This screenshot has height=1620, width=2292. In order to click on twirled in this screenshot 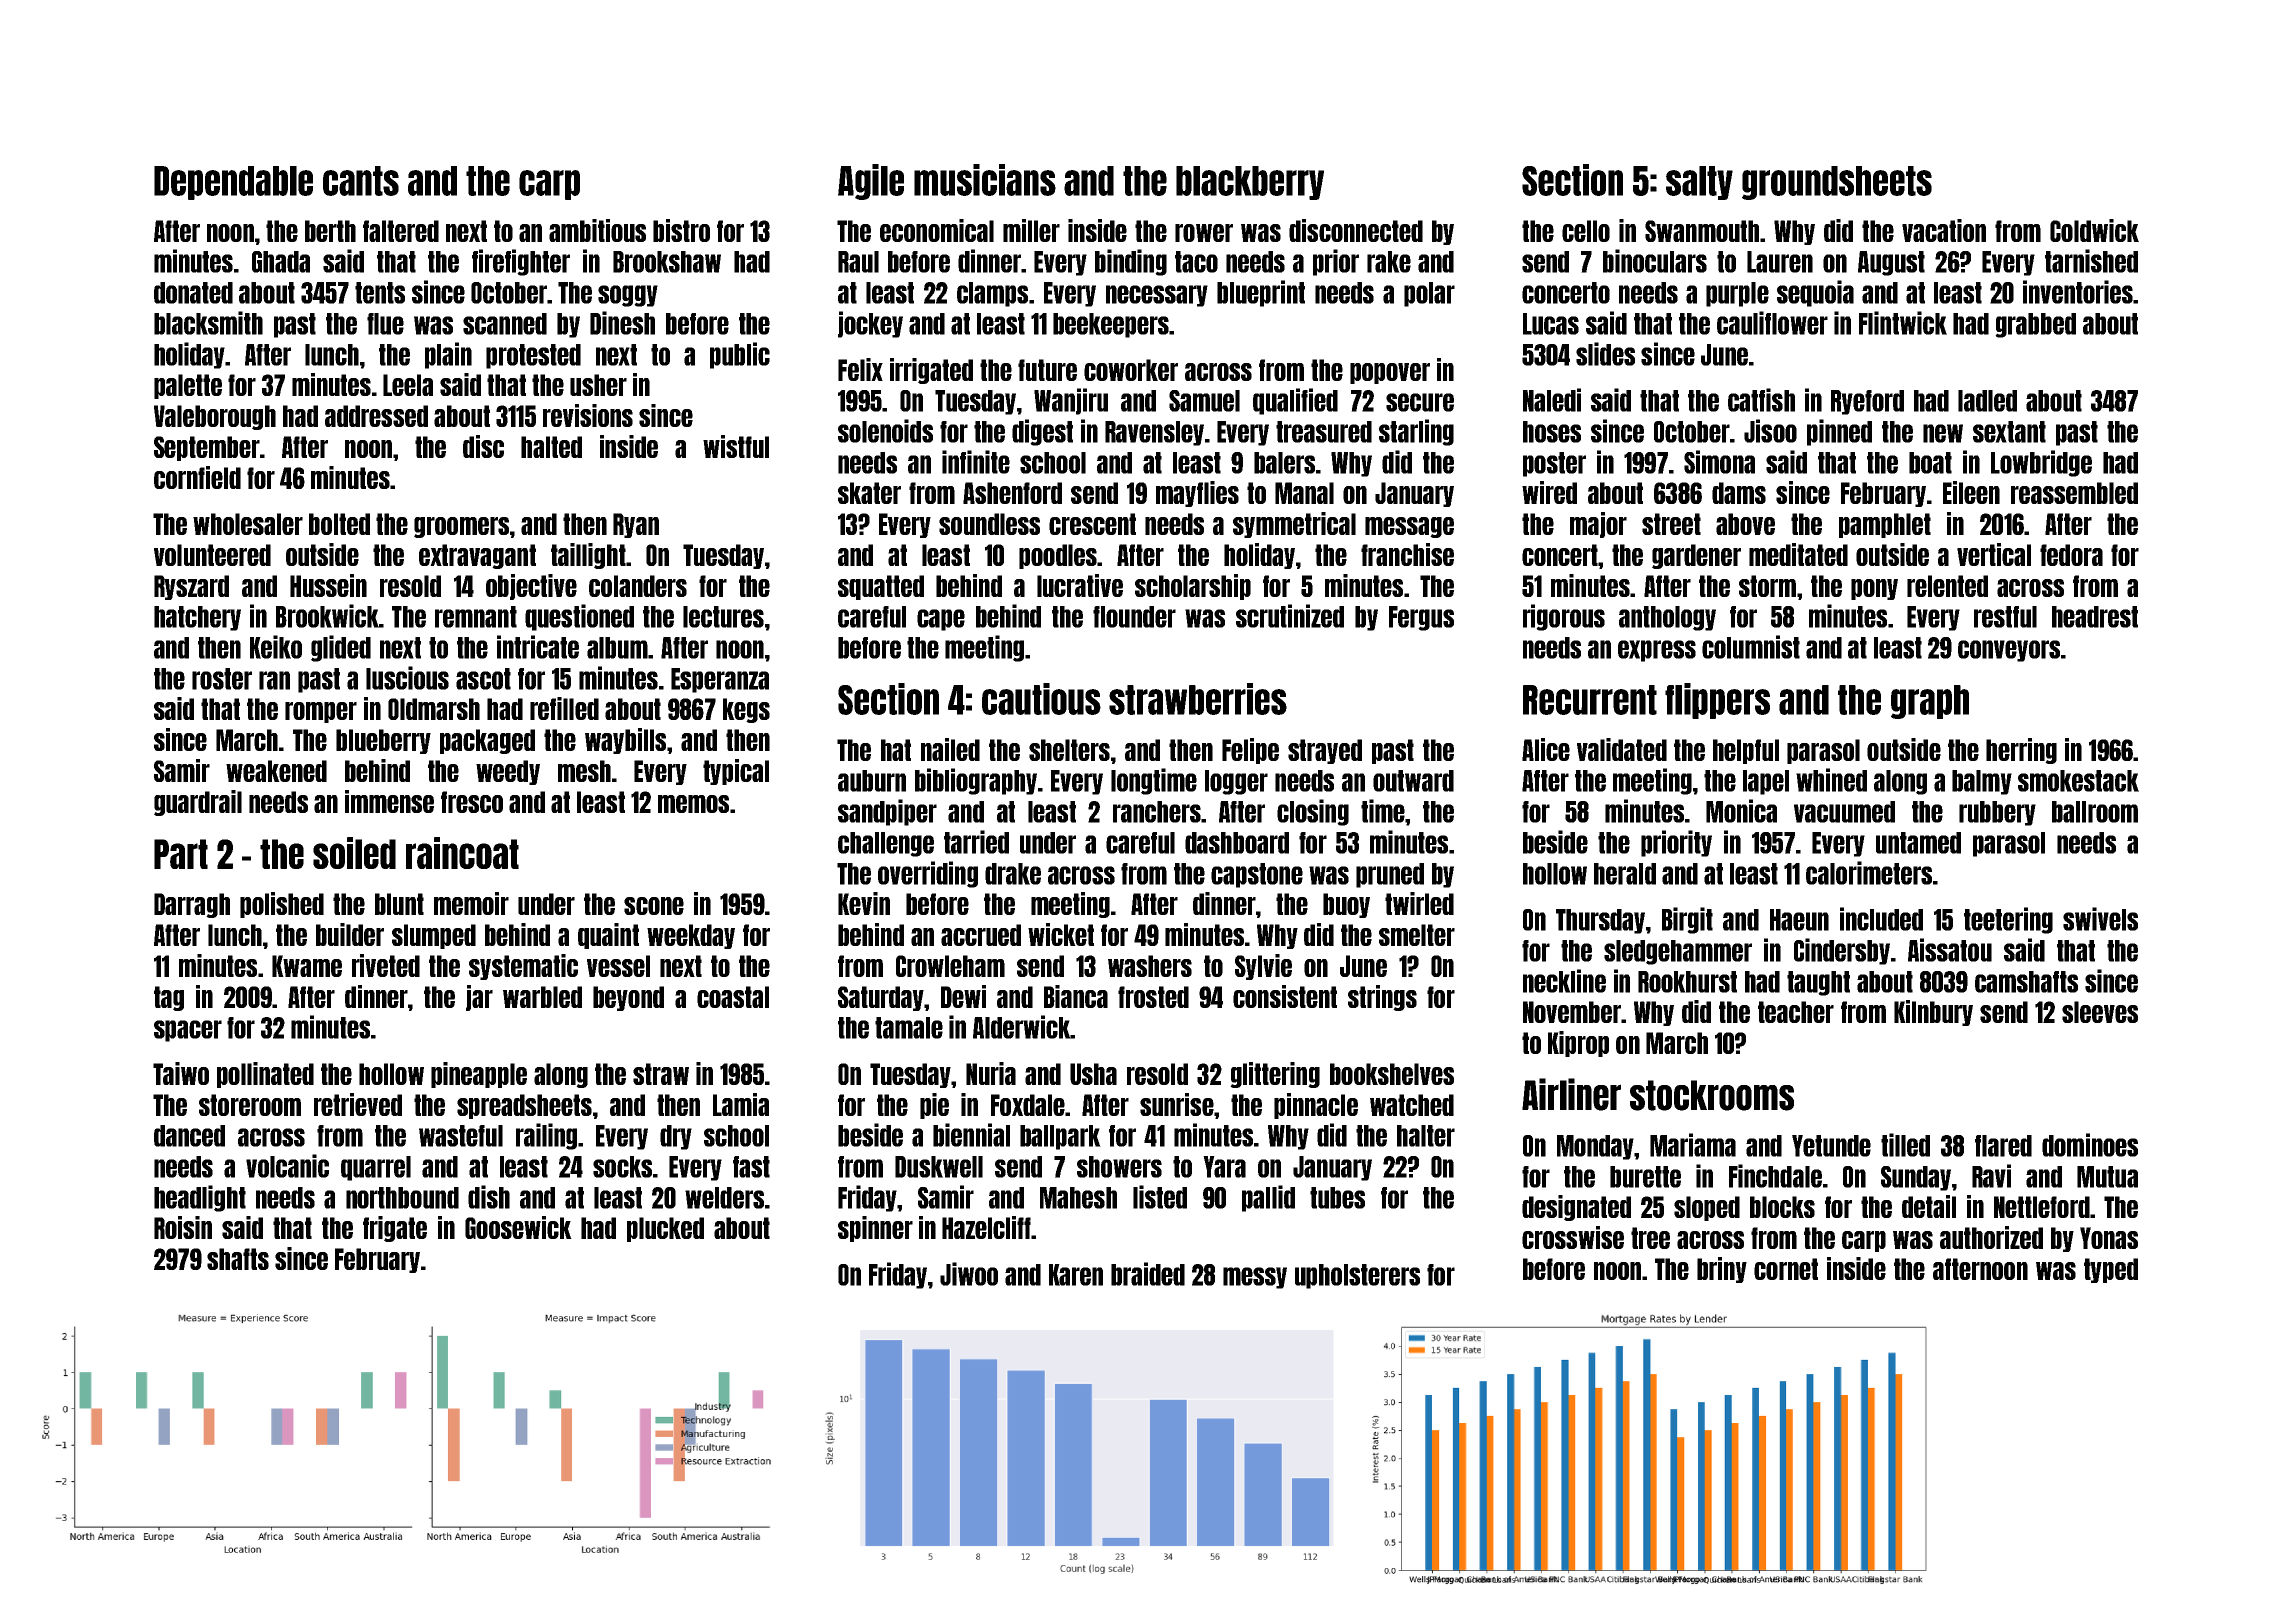, I will do `click(1419, 903)`.
